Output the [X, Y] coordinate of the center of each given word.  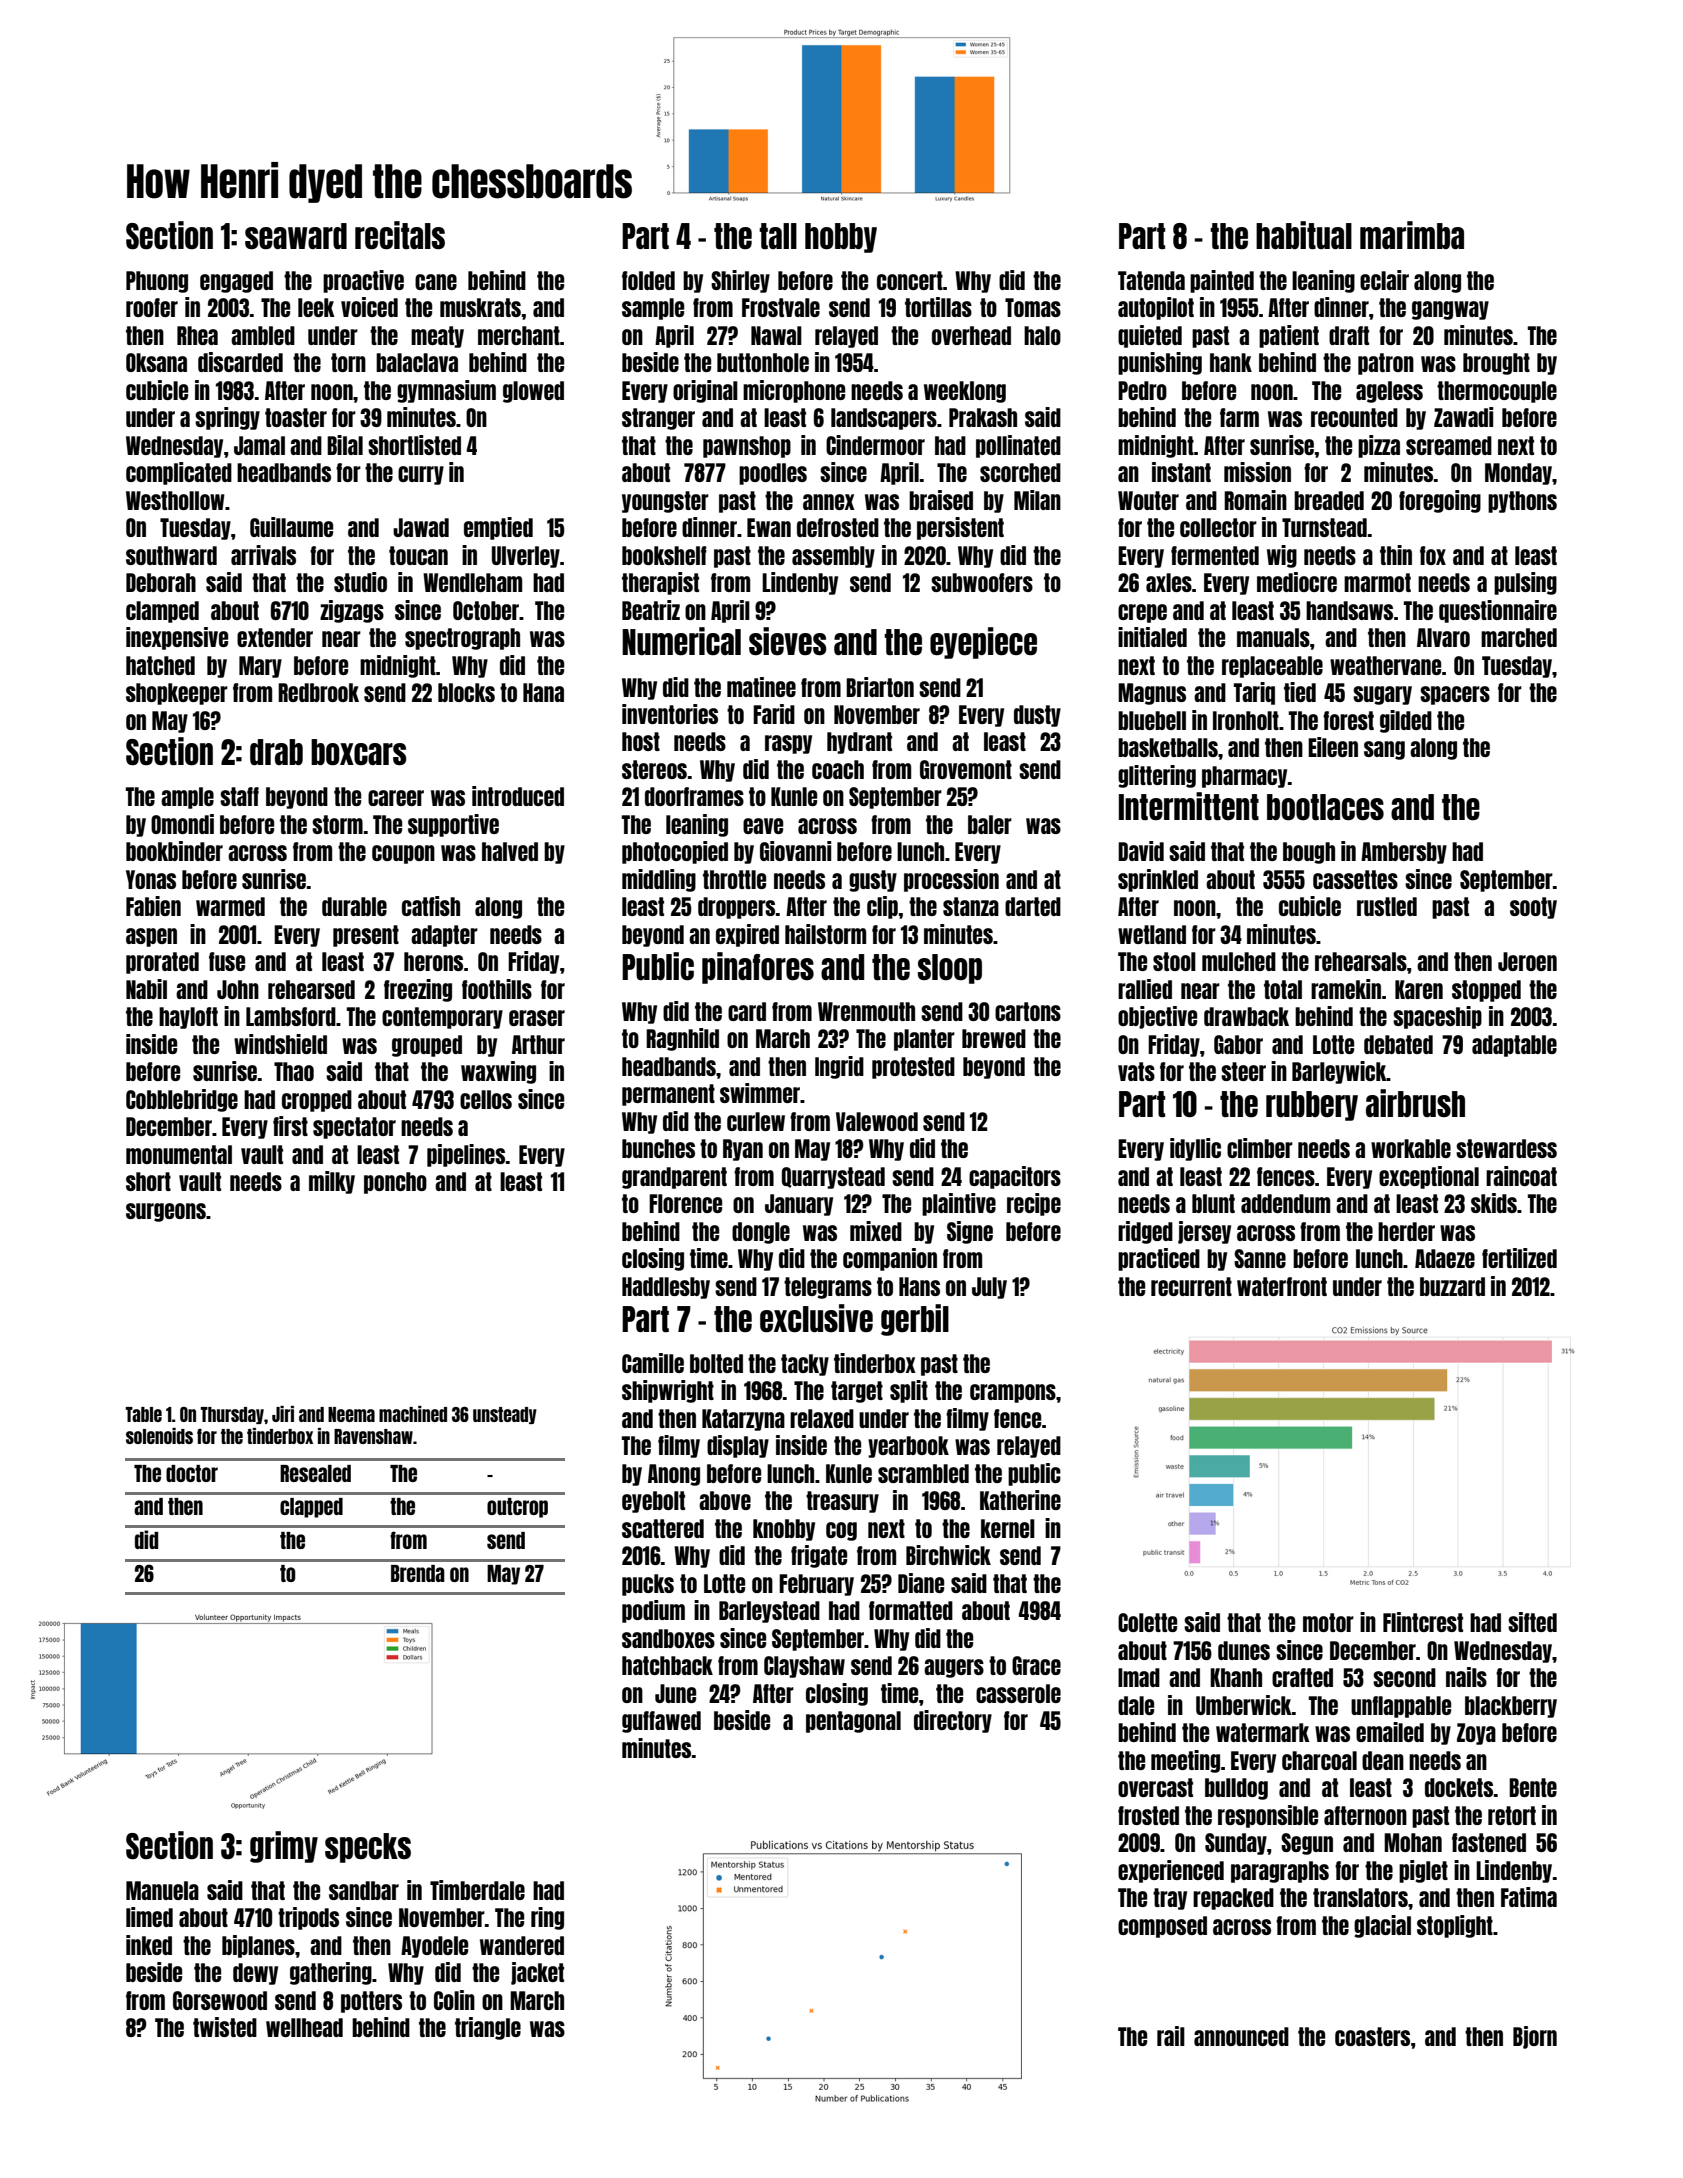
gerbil [915, 1320]
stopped [1486, 991]
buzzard [1452, 1286]
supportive [453, 825]
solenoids [159, 1436]
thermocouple [1497, 392]
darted [1033, 906]
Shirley [740, 281]
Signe [970, 1232]
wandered [522, 1945]
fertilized [1519, 1258]
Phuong [157, 282]
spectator [354, 1128]
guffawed [661, 1722]
